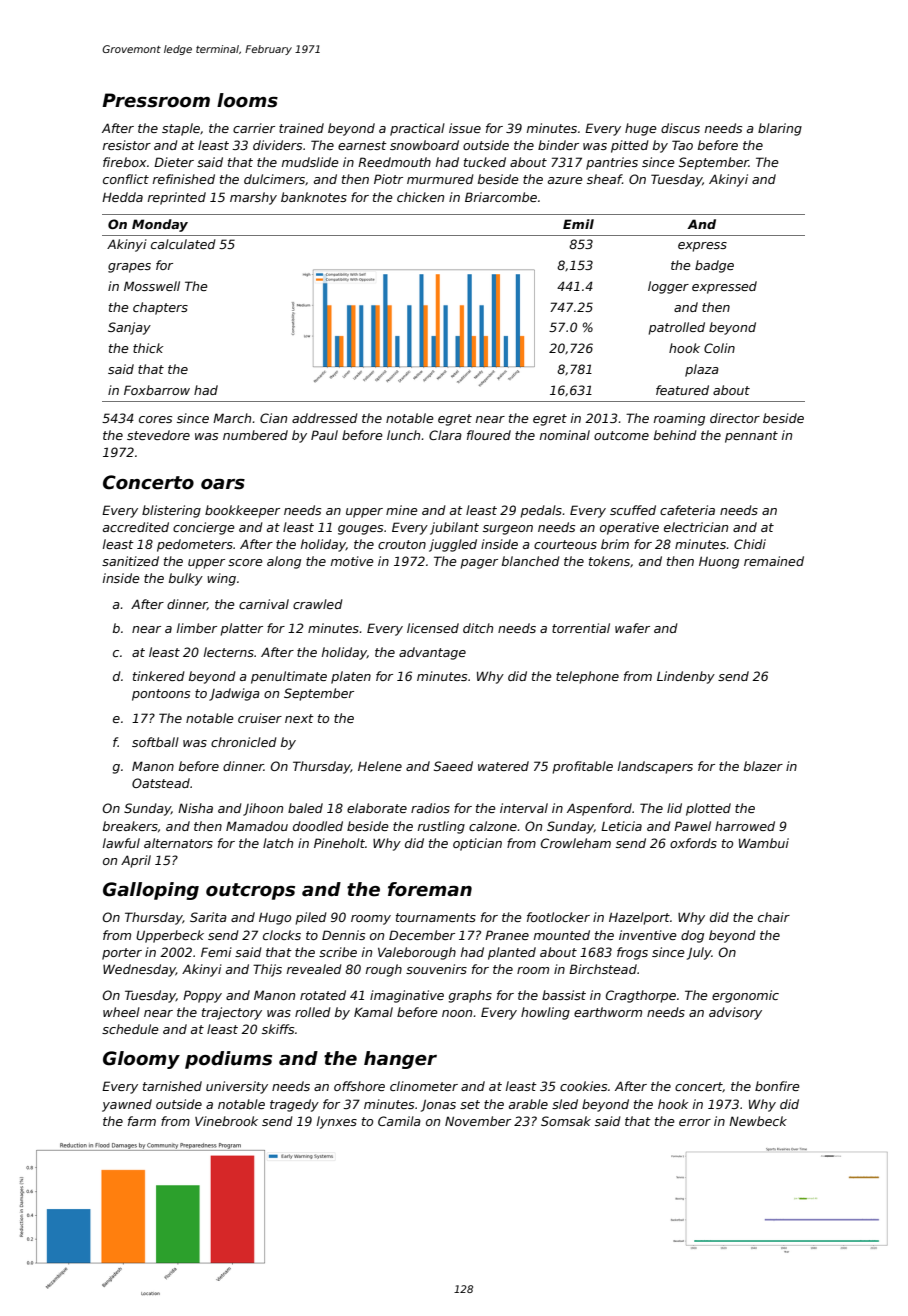 This image has width=908, height=1316. What do you see at coordinates (402, 544) in the image?
I see `crouton` at bounding box center [402, 544].
